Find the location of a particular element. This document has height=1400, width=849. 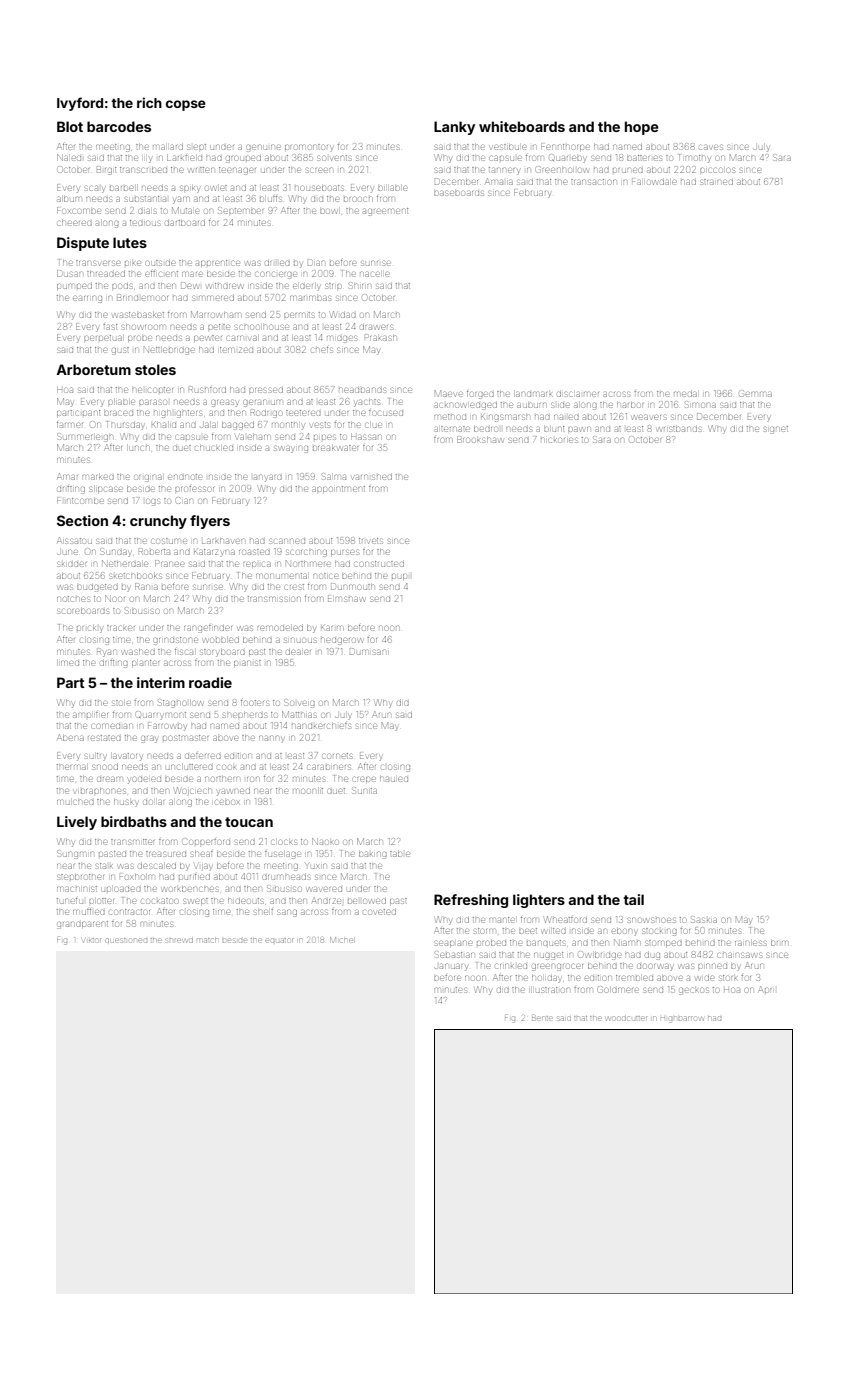

fast is located at coordinates (110, 327).
